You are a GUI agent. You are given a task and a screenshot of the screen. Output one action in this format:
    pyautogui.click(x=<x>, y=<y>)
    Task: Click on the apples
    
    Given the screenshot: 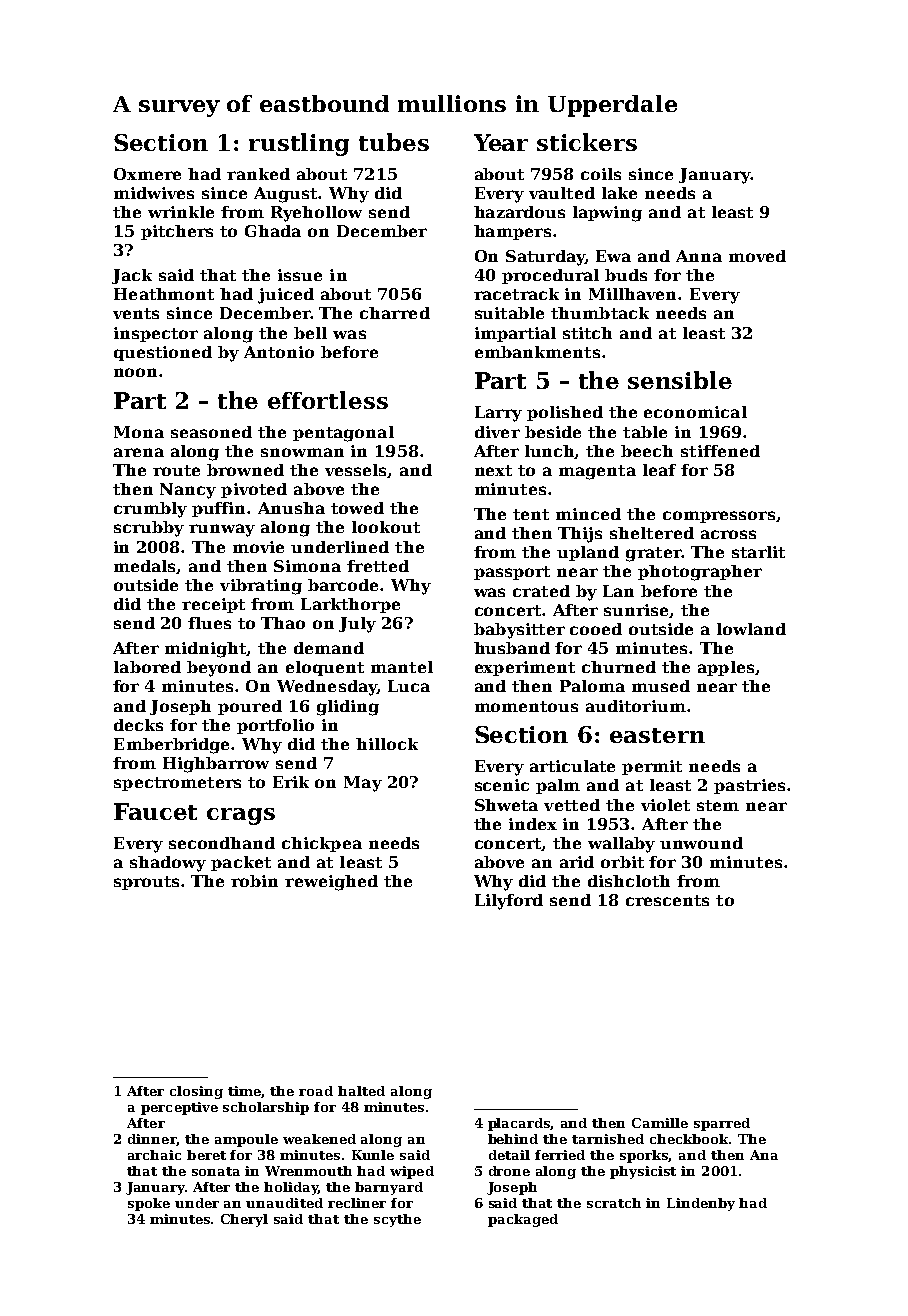 What is the action you would take?
    pyautogui.click(x=726, y=668)
